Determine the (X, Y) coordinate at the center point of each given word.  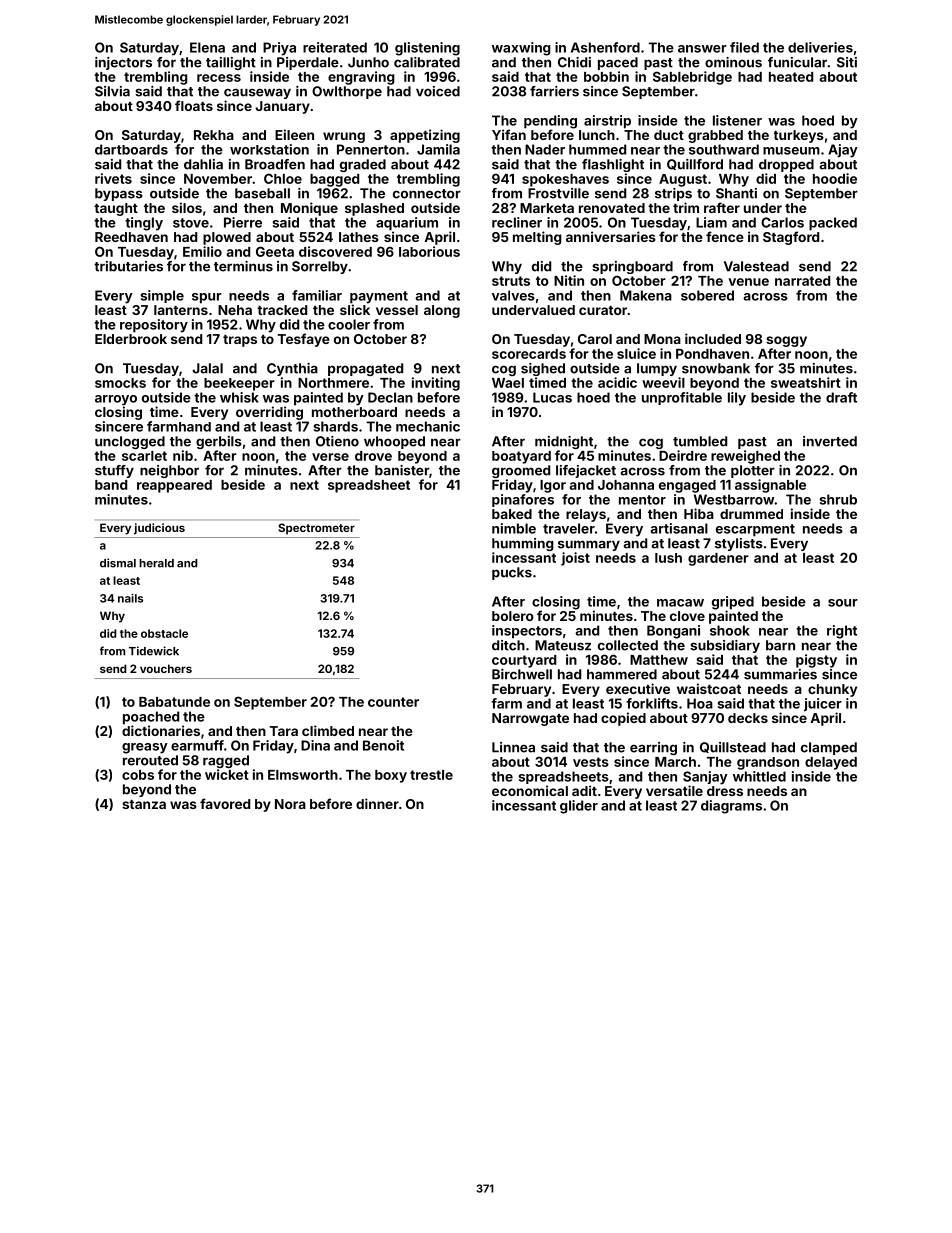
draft (841, 397)
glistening (427, 49)
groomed (521, 471)
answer (702, 49)
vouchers (166, 668)
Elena (207, 47)
